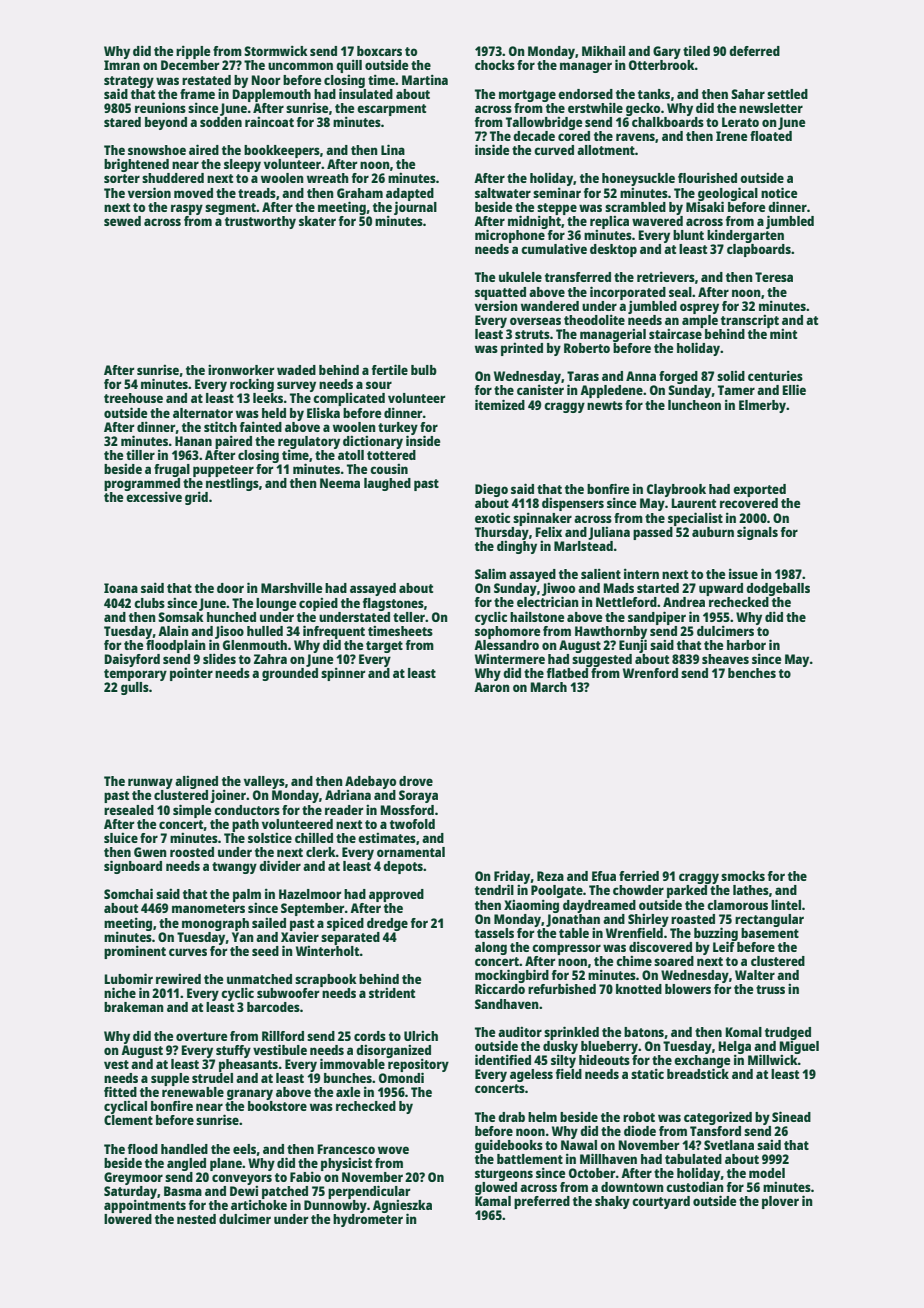 The height and width of the image is (1308, 924). Describe the element at coordinates (398, 428) in the image. I see `turkey` at that location.
